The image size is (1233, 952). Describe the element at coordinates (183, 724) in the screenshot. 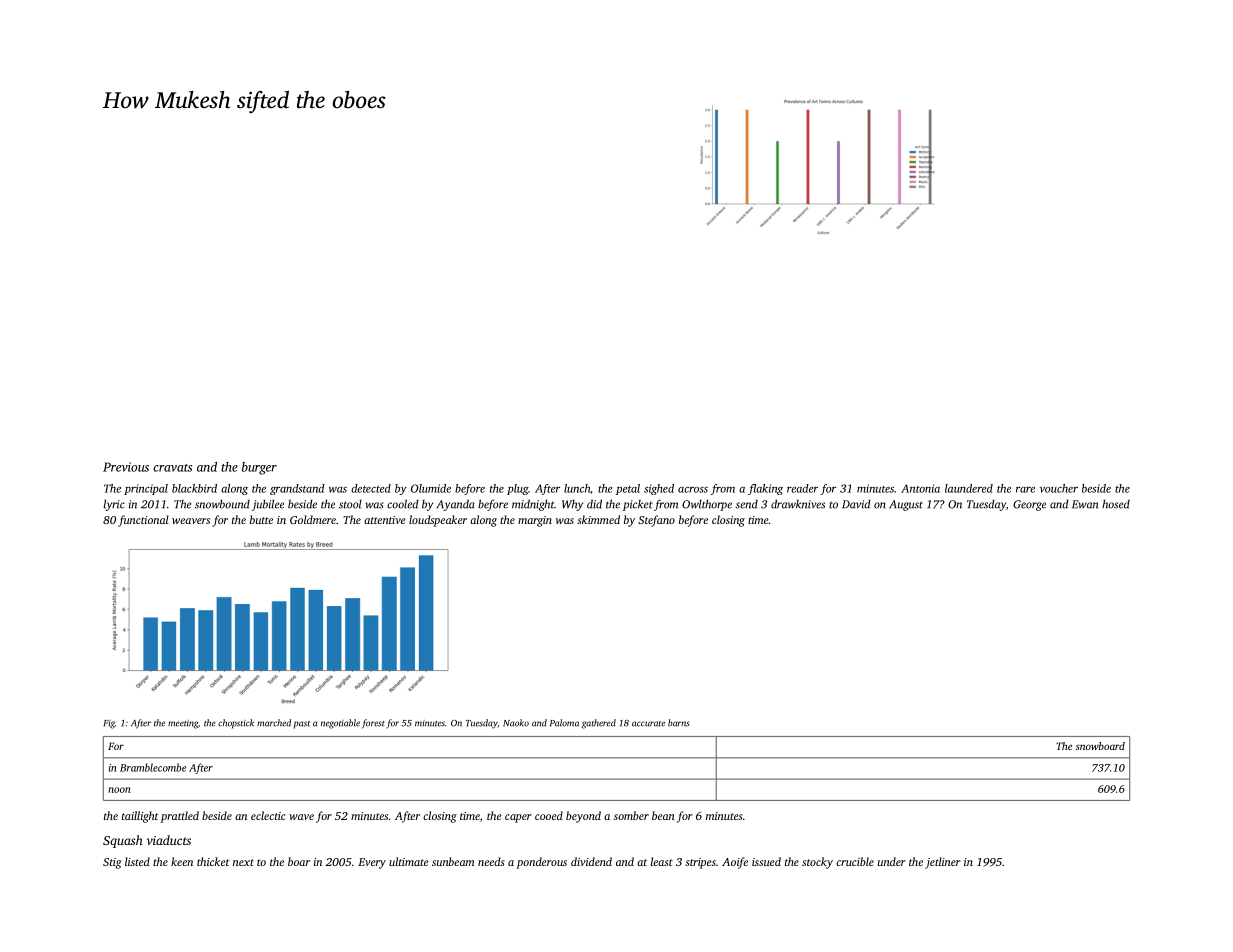

I see `meeting` at that location.
